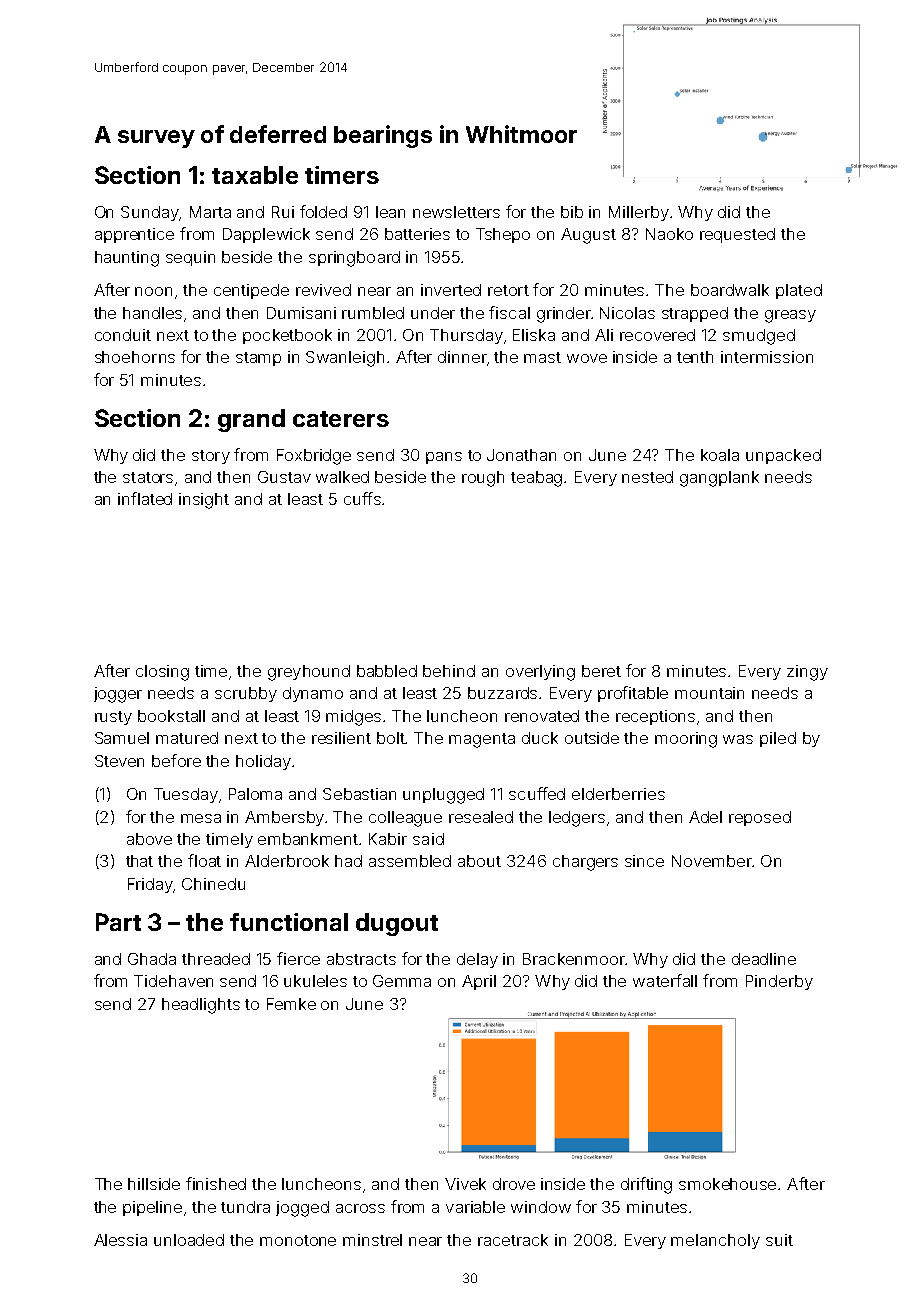 The width and height of the document is (924, 1308). What do you see at coordinates (807, 673) in the document?
I see `zingy` at bounding box center [807, 673].
